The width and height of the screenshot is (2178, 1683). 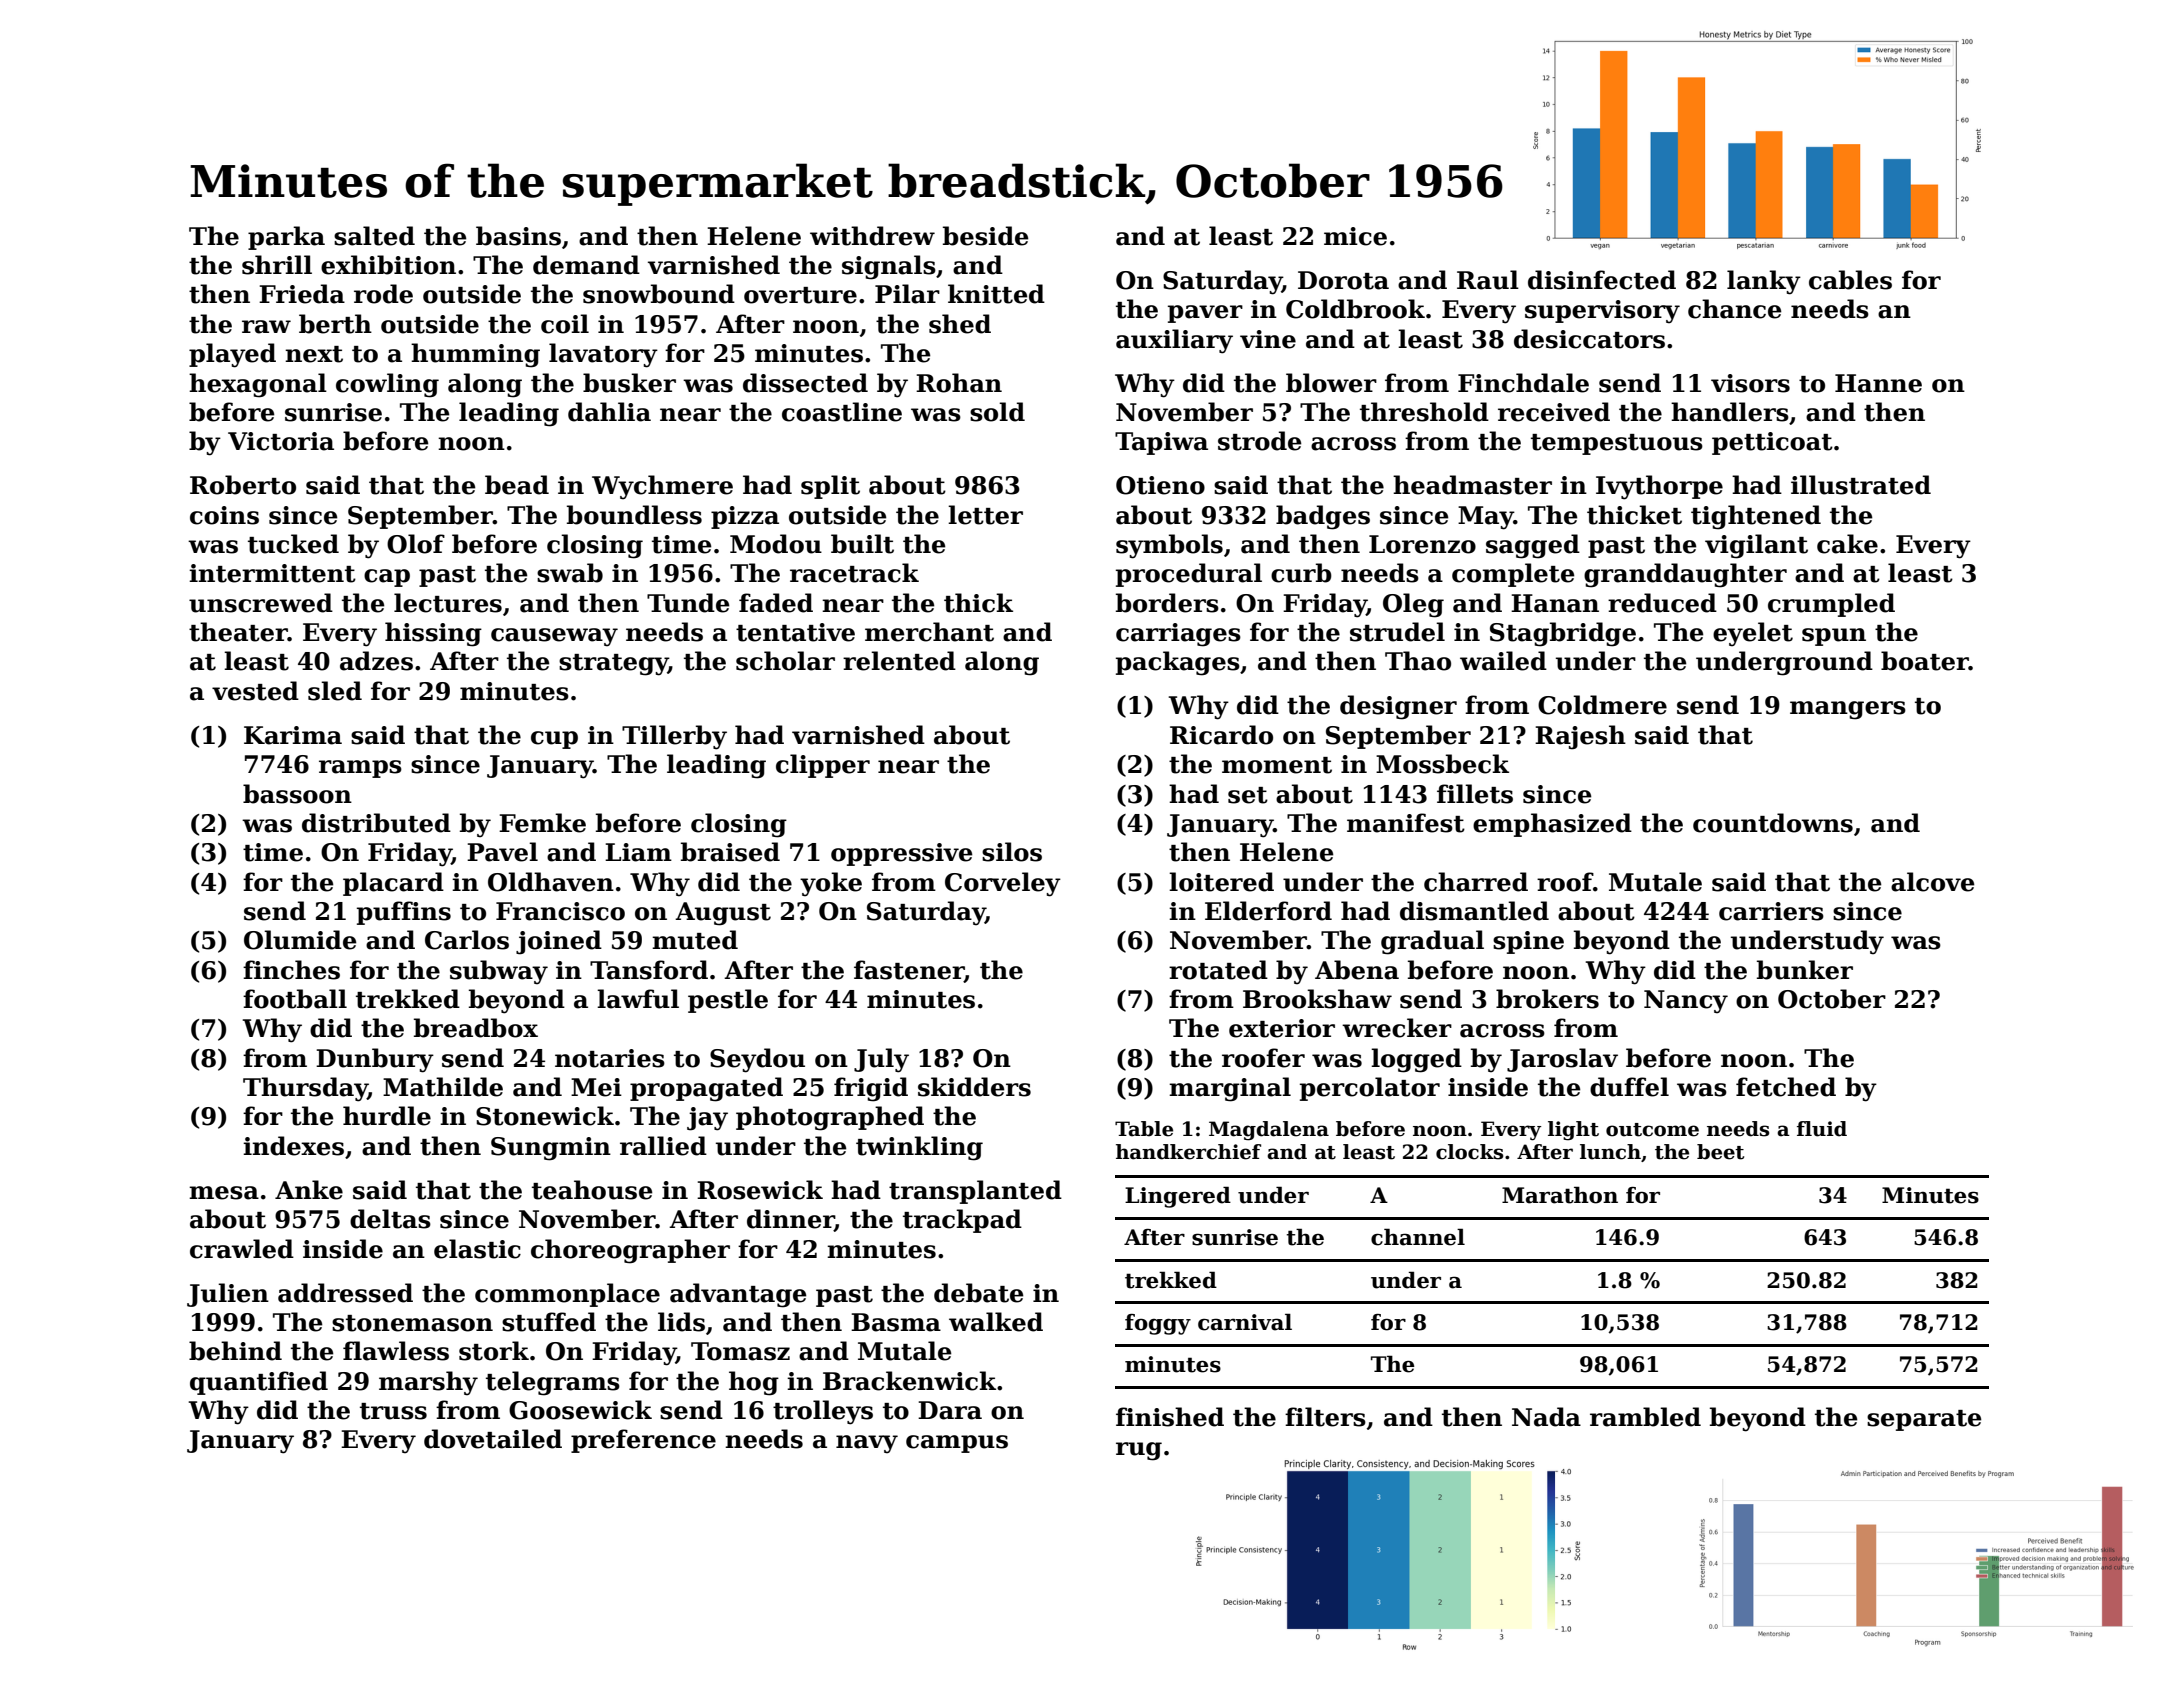 I want to click on Finchdale, so click(x=1523, y=383).
